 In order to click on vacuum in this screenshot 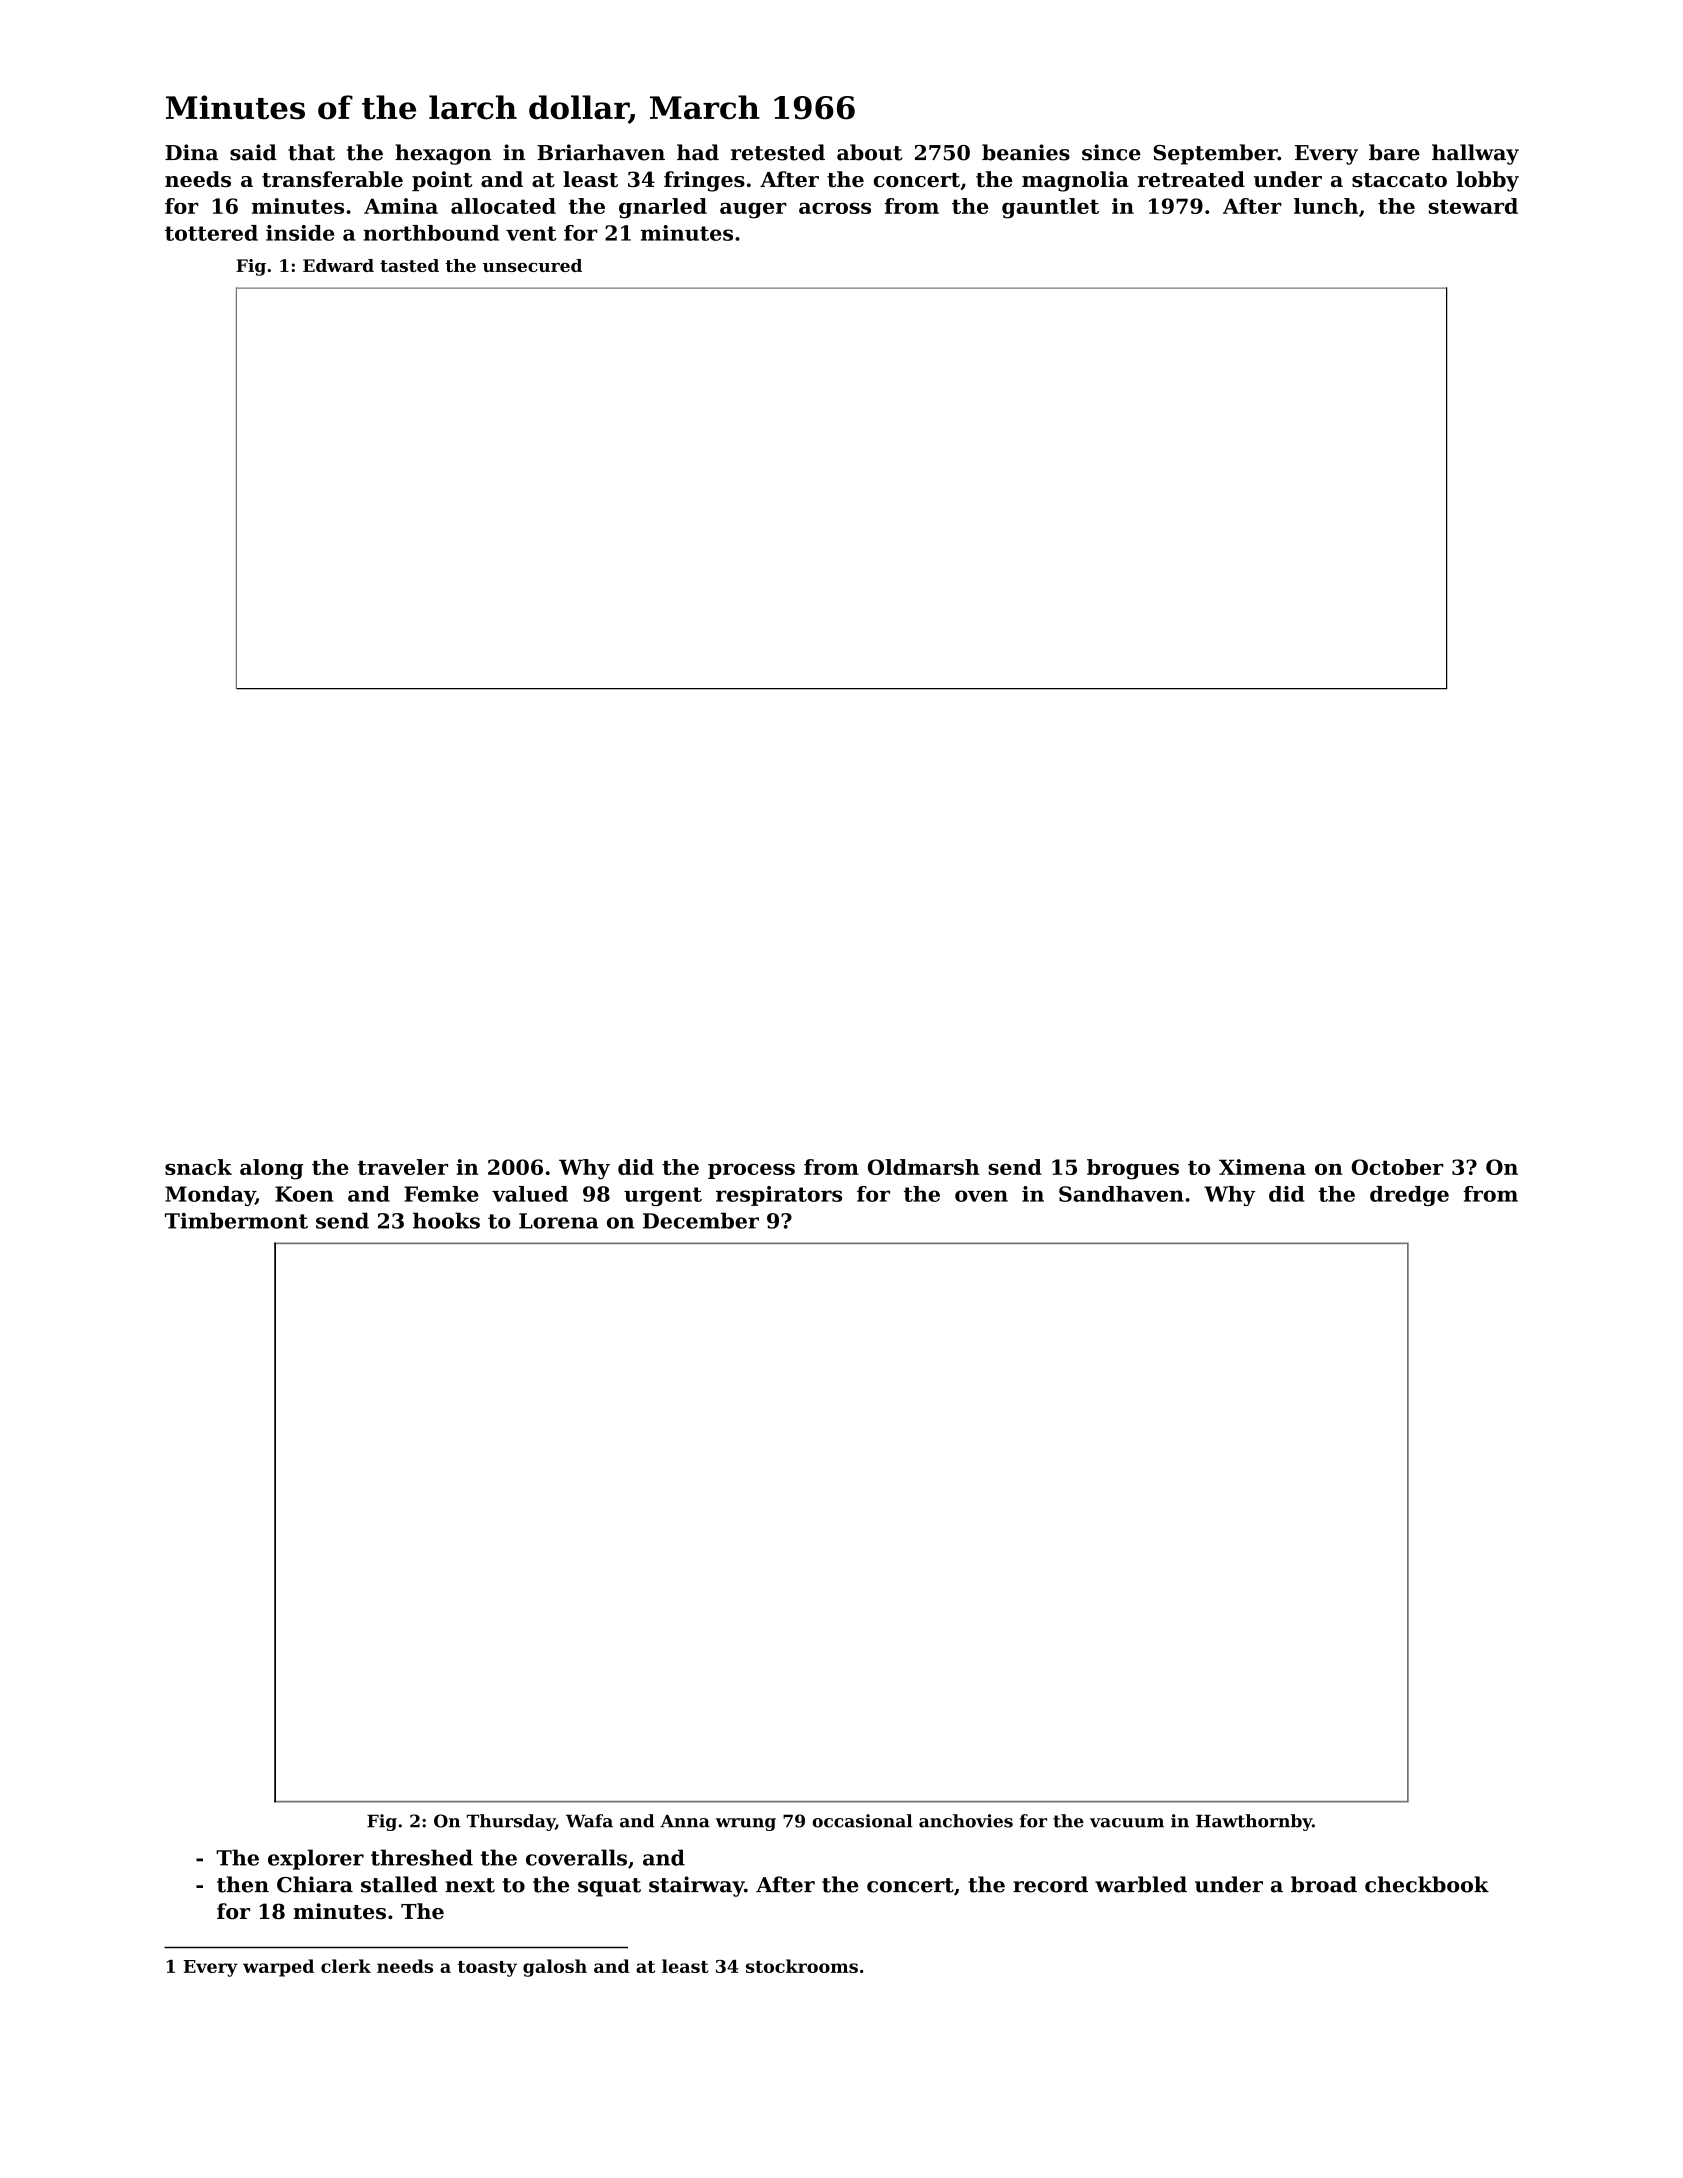, I will do `click(1127, 1823)`.
